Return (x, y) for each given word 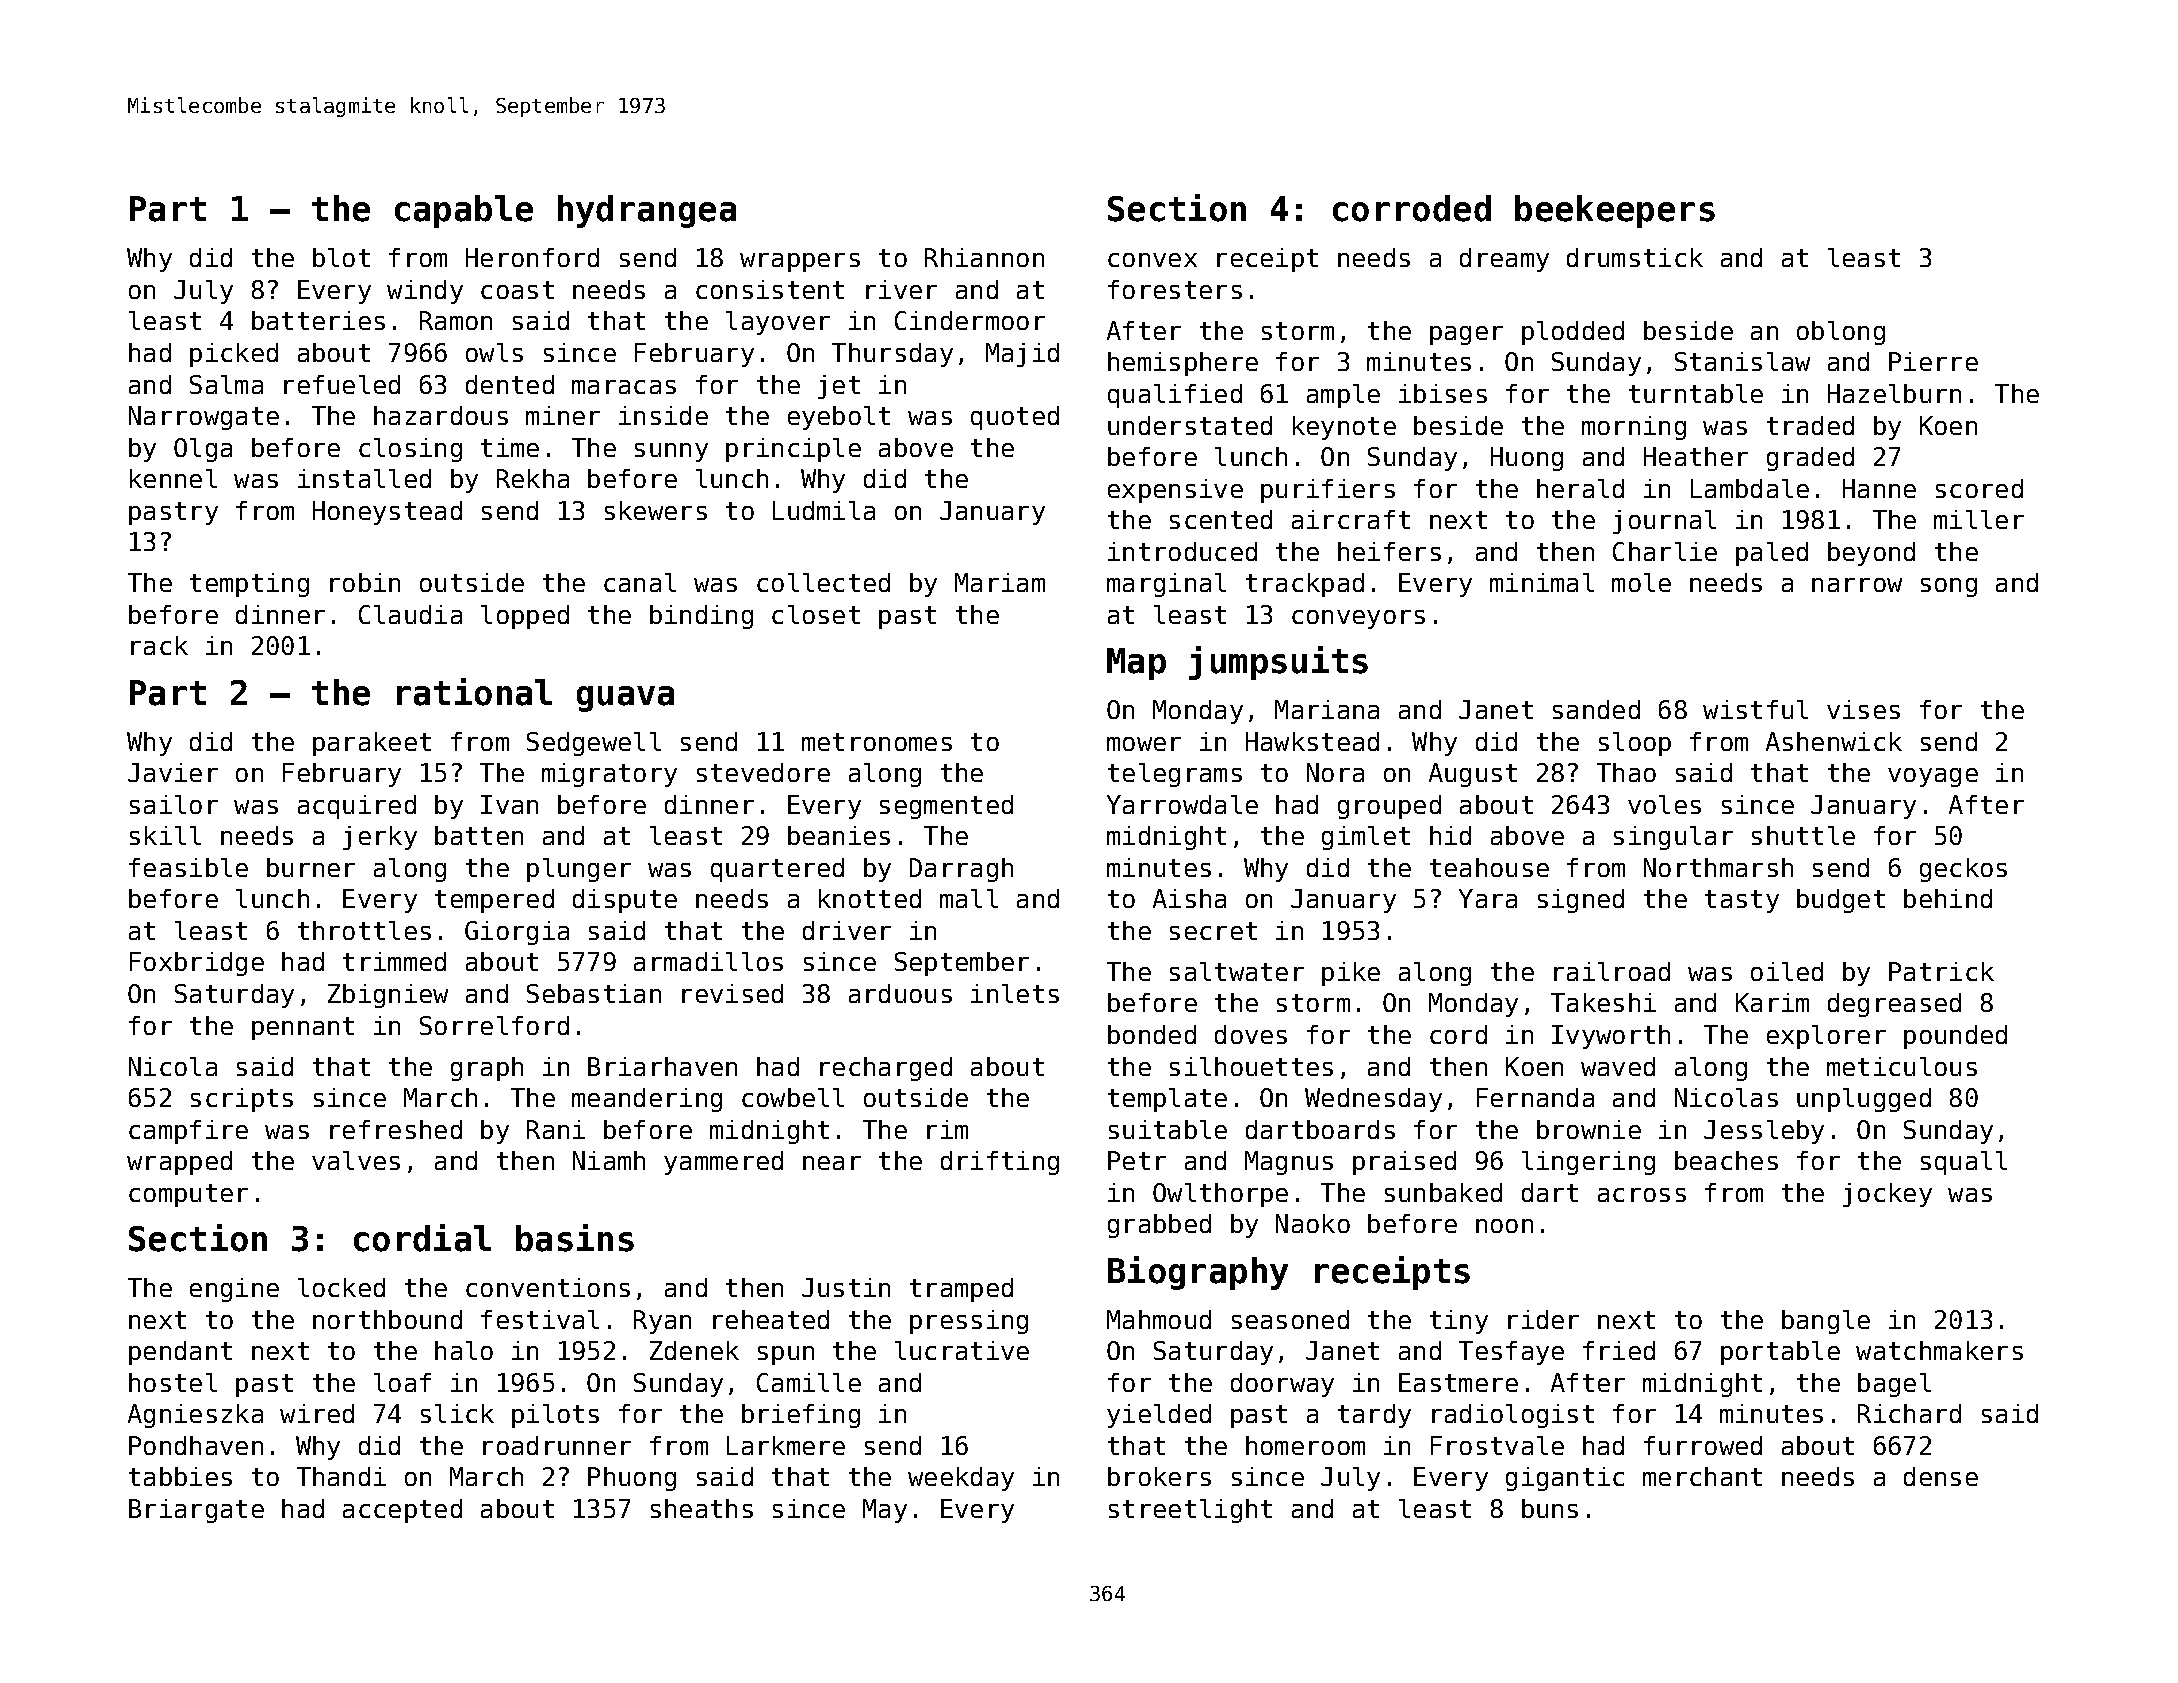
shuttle (1803, 835)
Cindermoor (970, 320)
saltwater (1237, 971)
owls (494, 352)
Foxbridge (197, 964)
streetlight (1190, 1511)
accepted (402, 1511)
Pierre (1933, 361)
